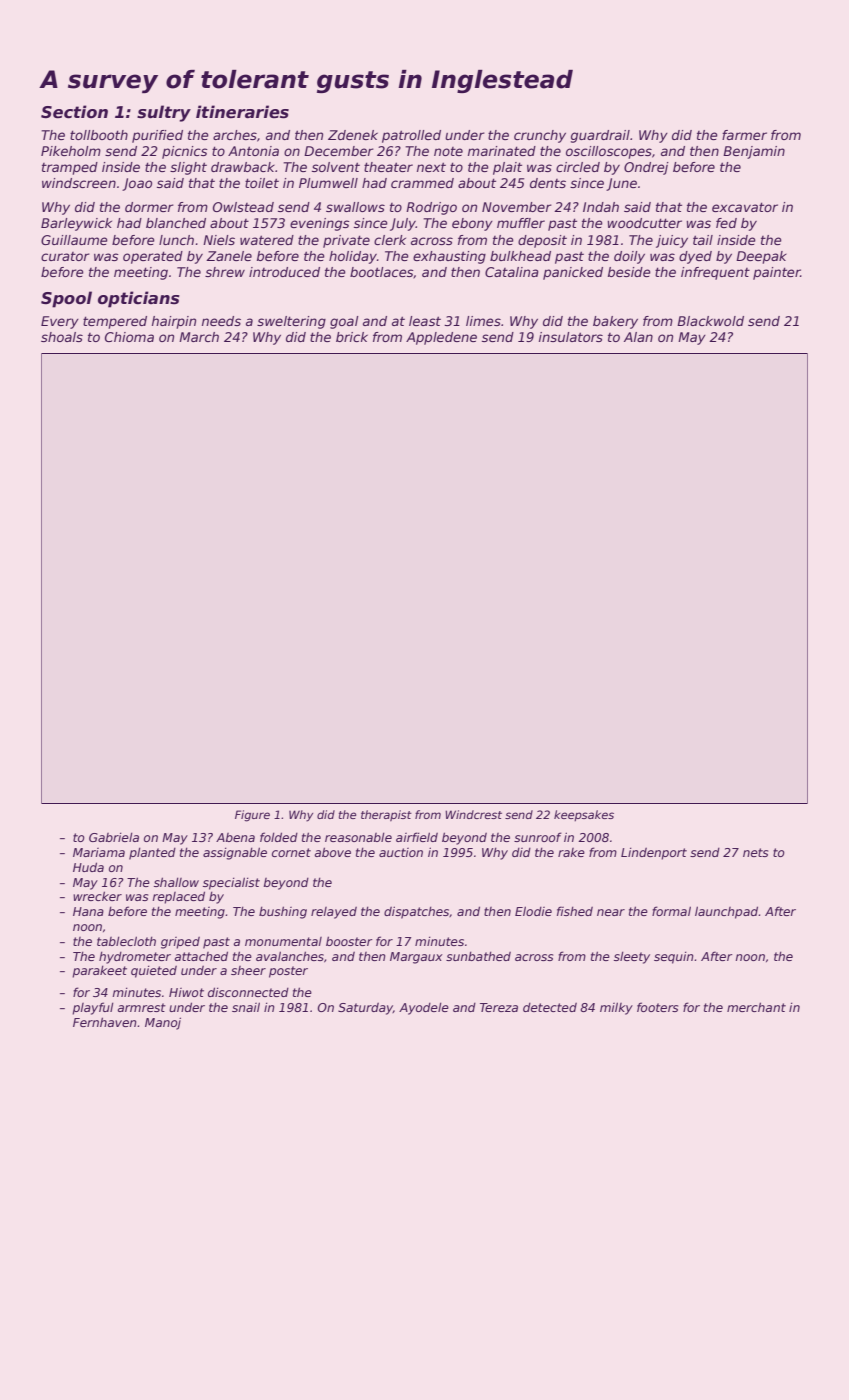  What do you see at coordinates (710, 321) in the image?
I see `Blackwold` at bounding box center [710, 321].
